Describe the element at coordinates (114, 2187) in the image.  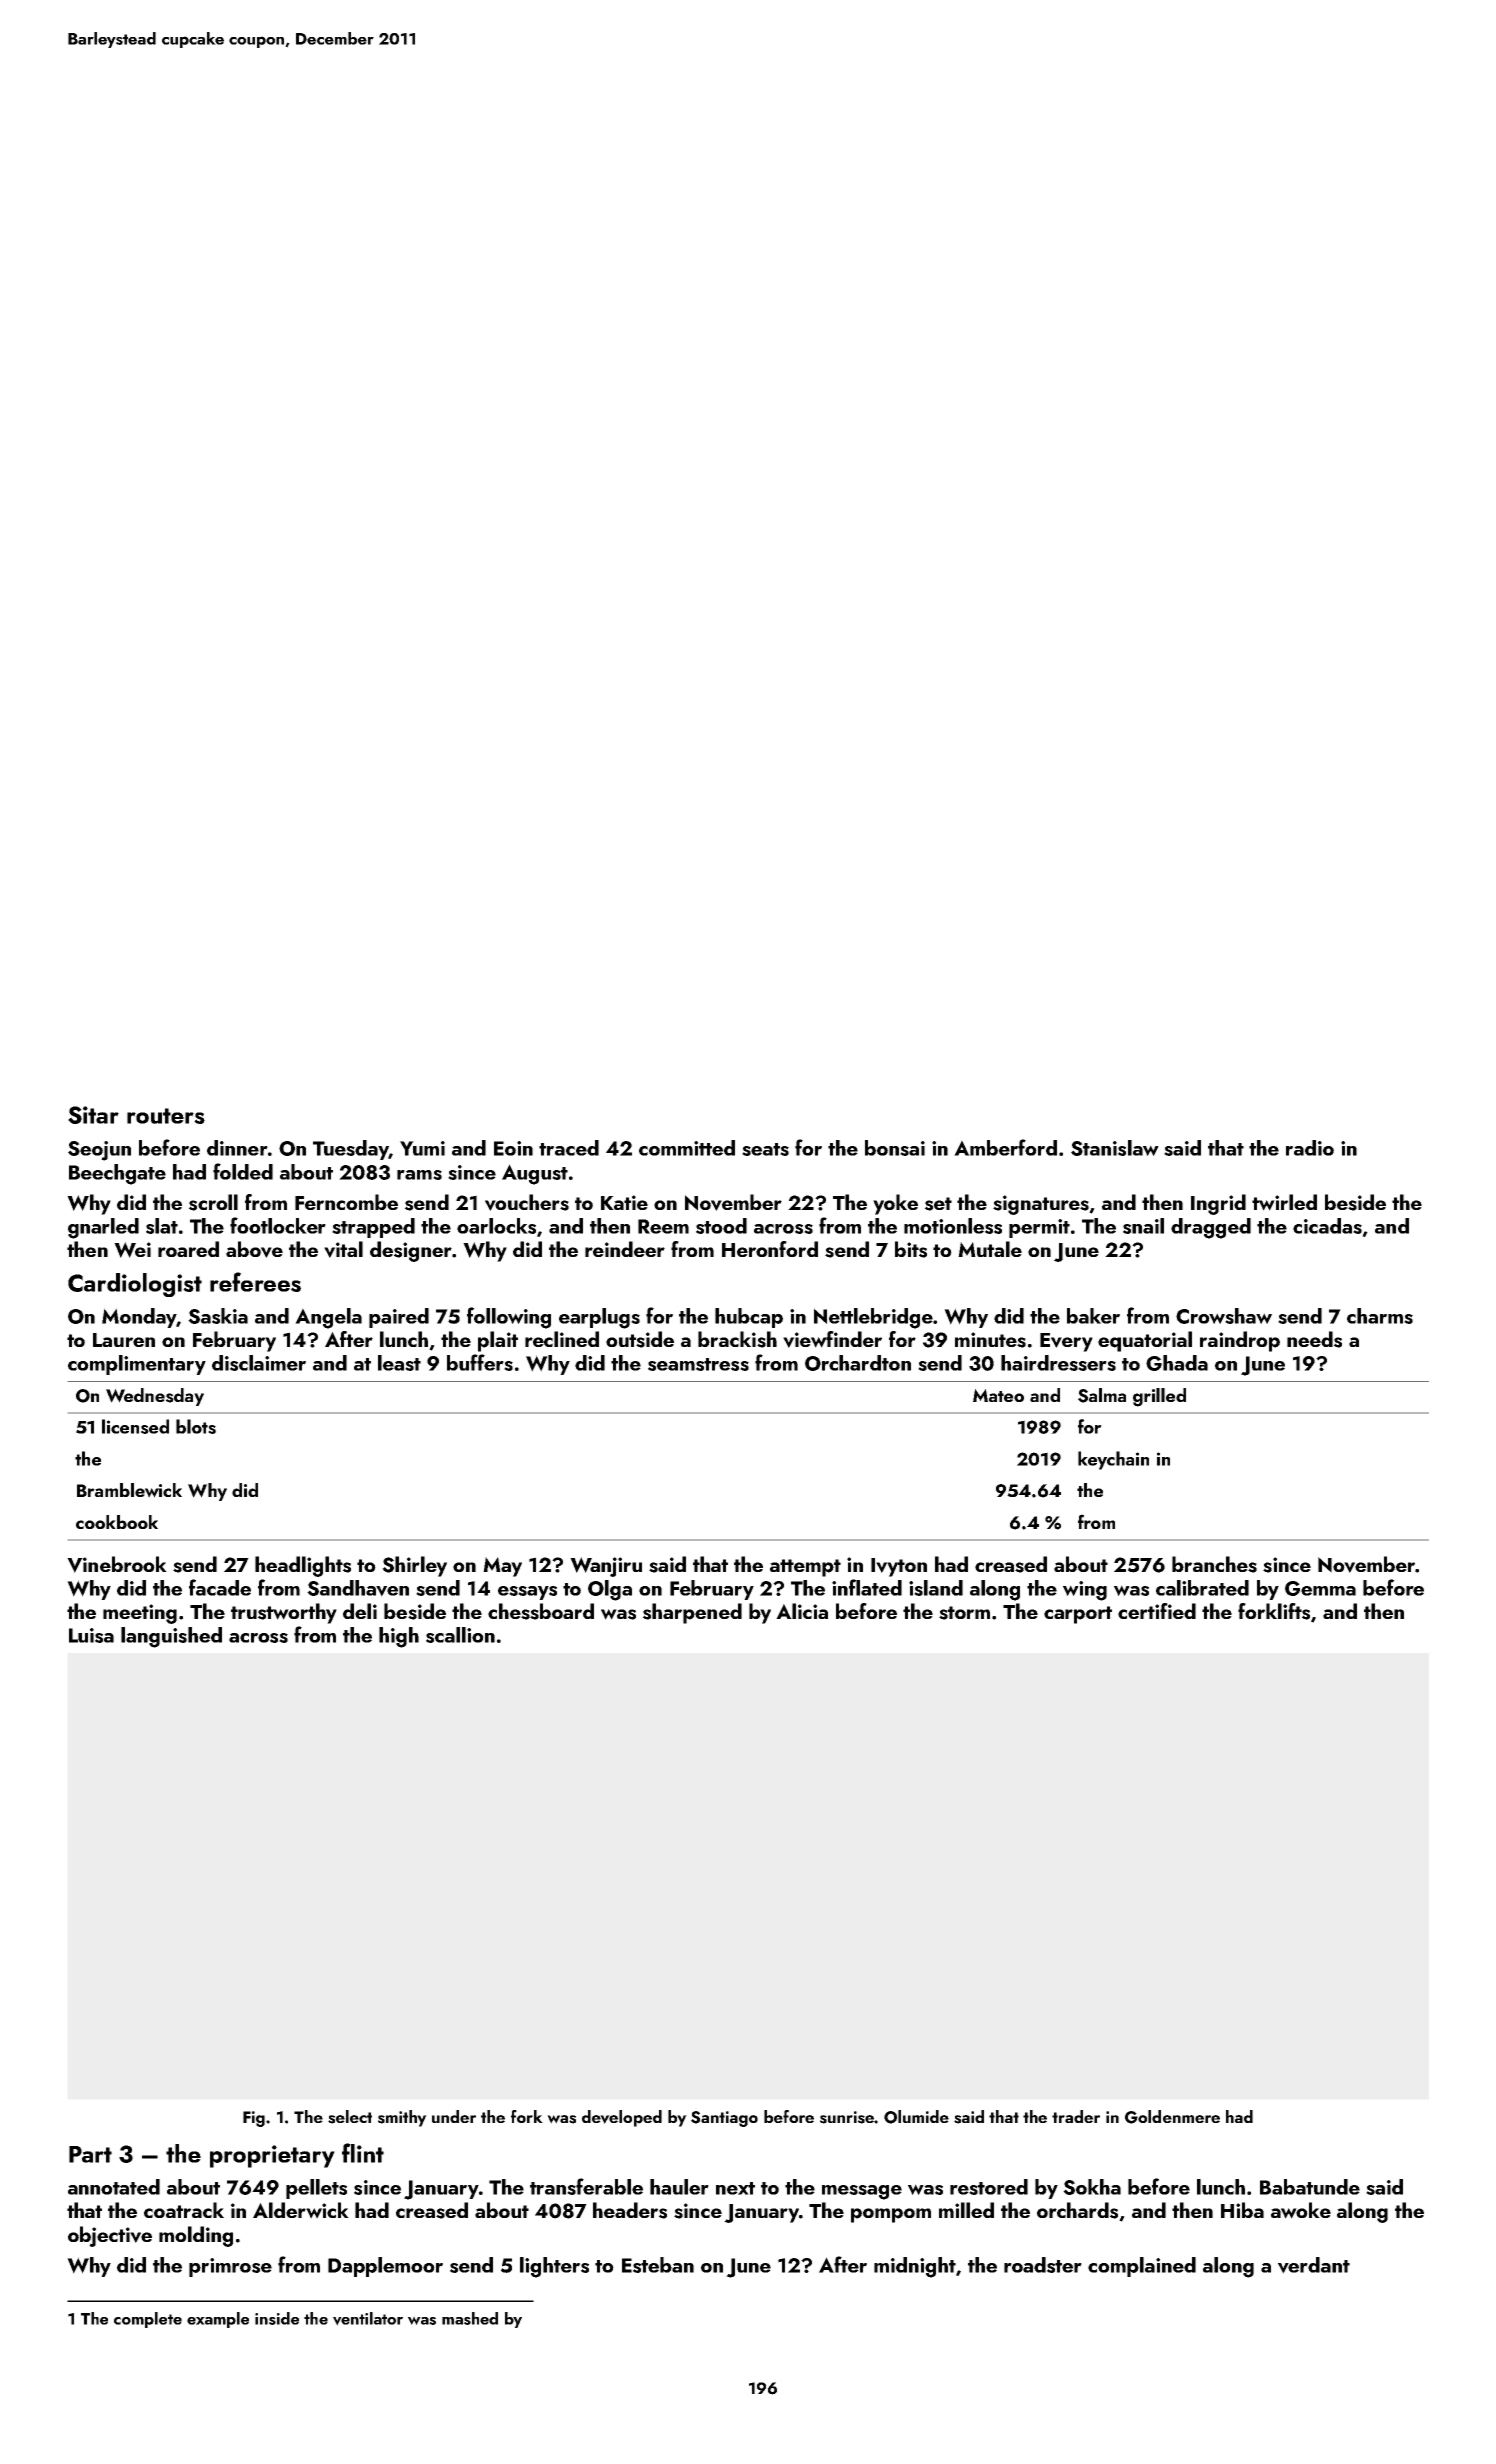
I see `annotated` at that location.
